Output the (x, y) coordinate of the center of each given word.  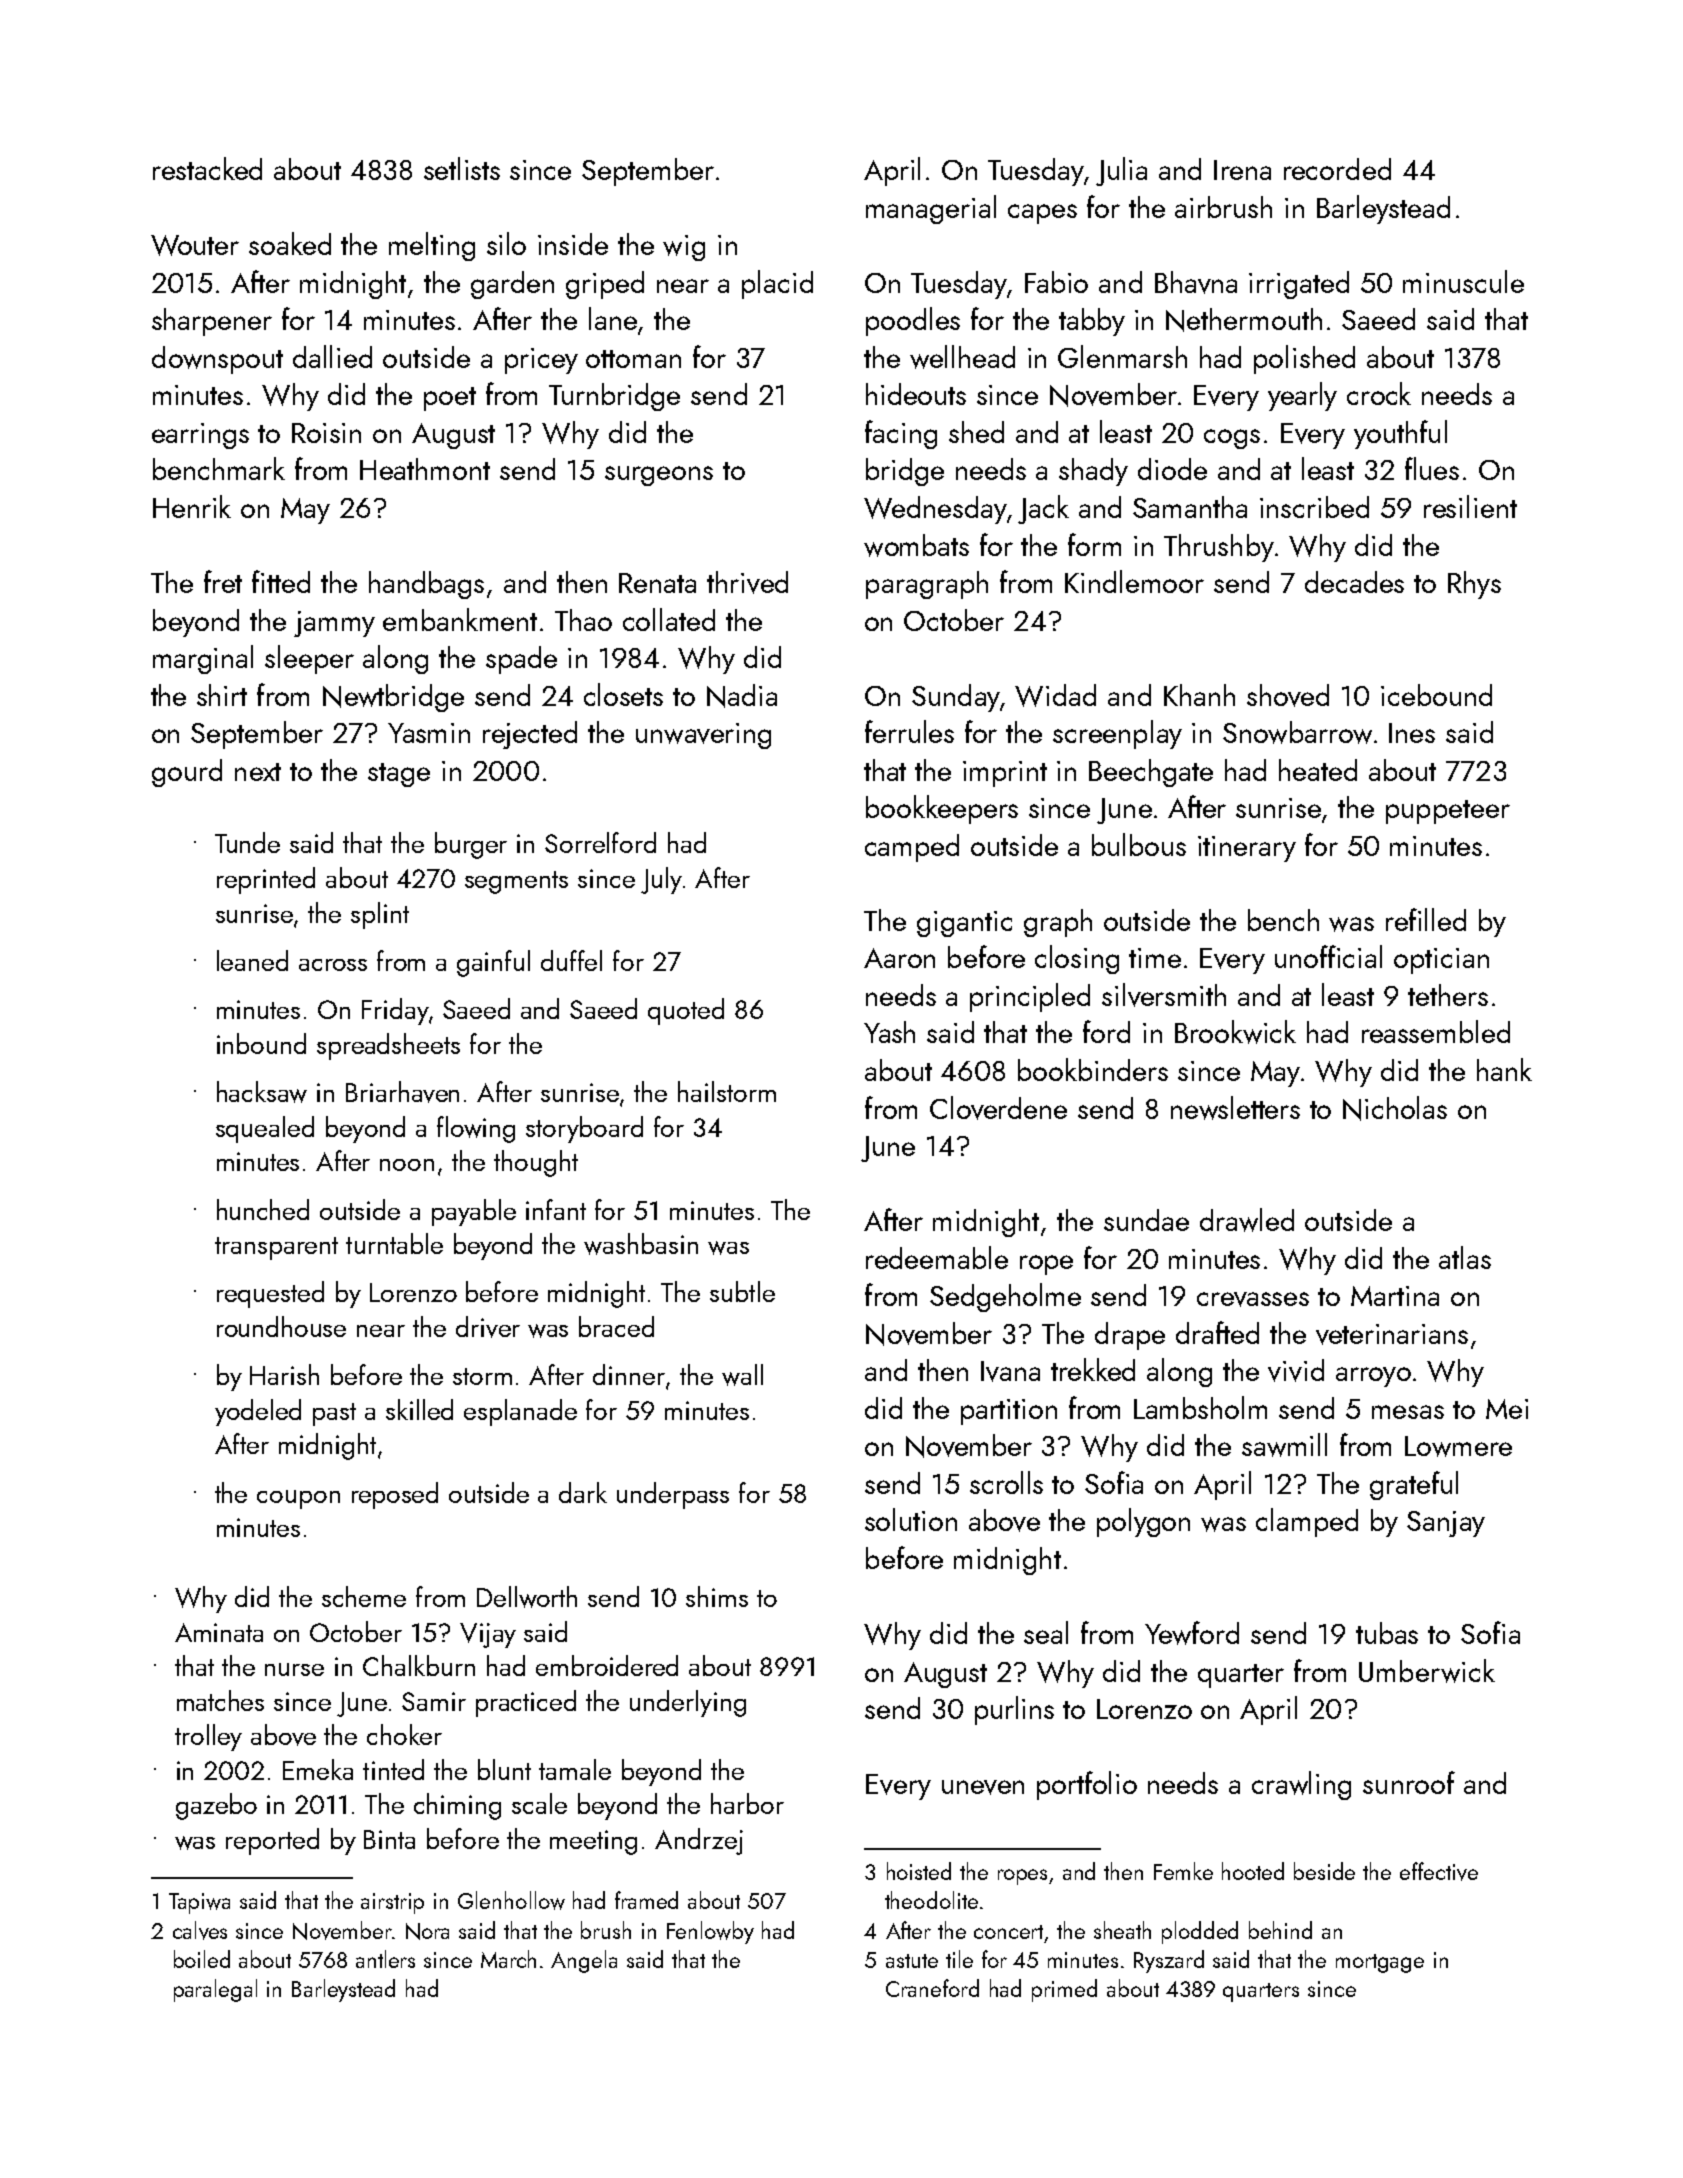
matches (220, 1700)
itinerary (1247, 849)
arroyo (1373, 1377)
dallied (332, 356)
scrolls (1006, 1482)
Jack (1043, 509)
